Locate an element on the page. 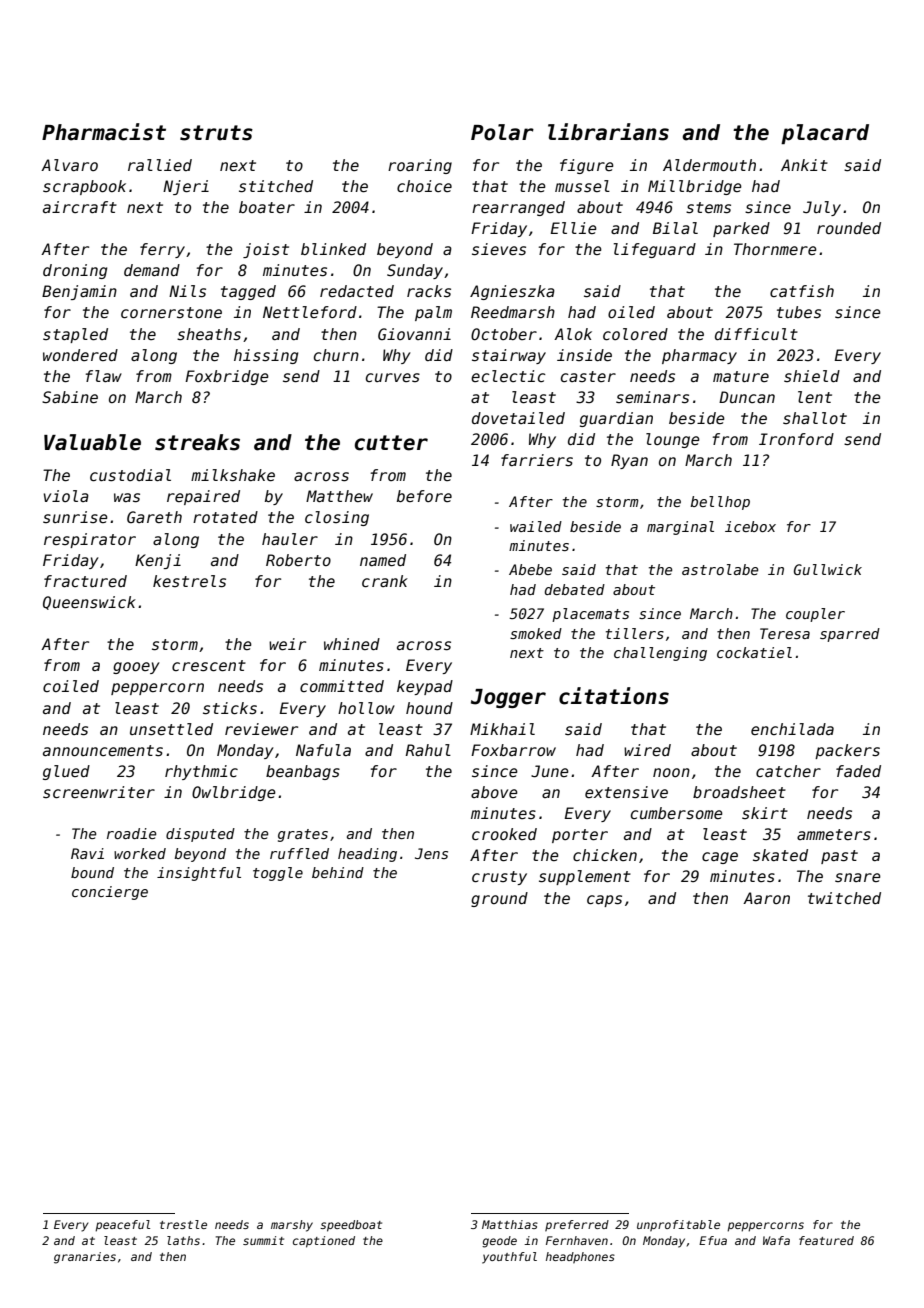 The width and height of the image is (924, 1308). boater is located at coordinates (267, 207).
